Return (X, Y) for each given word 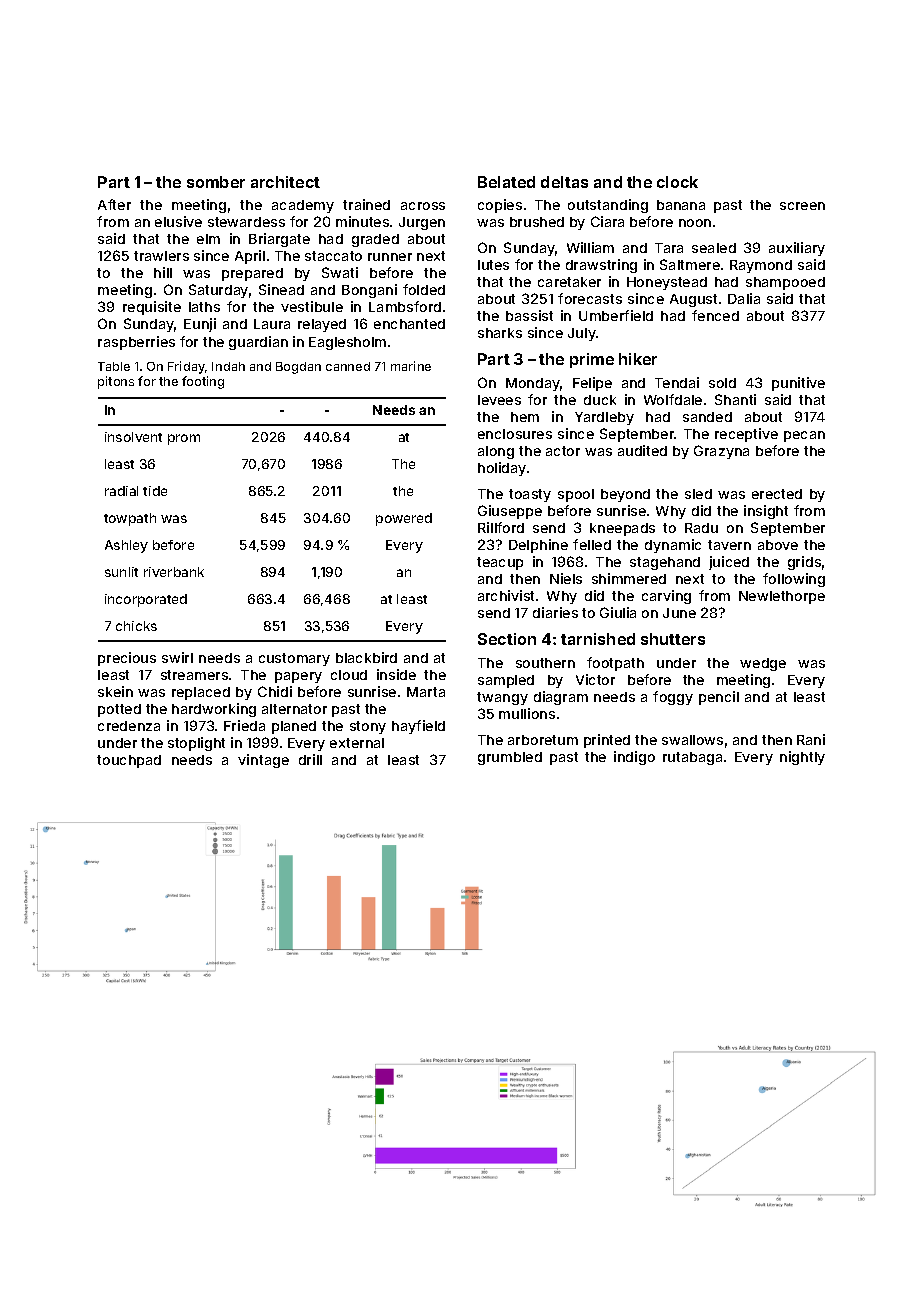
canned (348, 366)
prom (184, 439)
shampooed (785, 283)
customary (294, 659)
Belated (506, 182)
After (114, 204)
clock (677, 182)
